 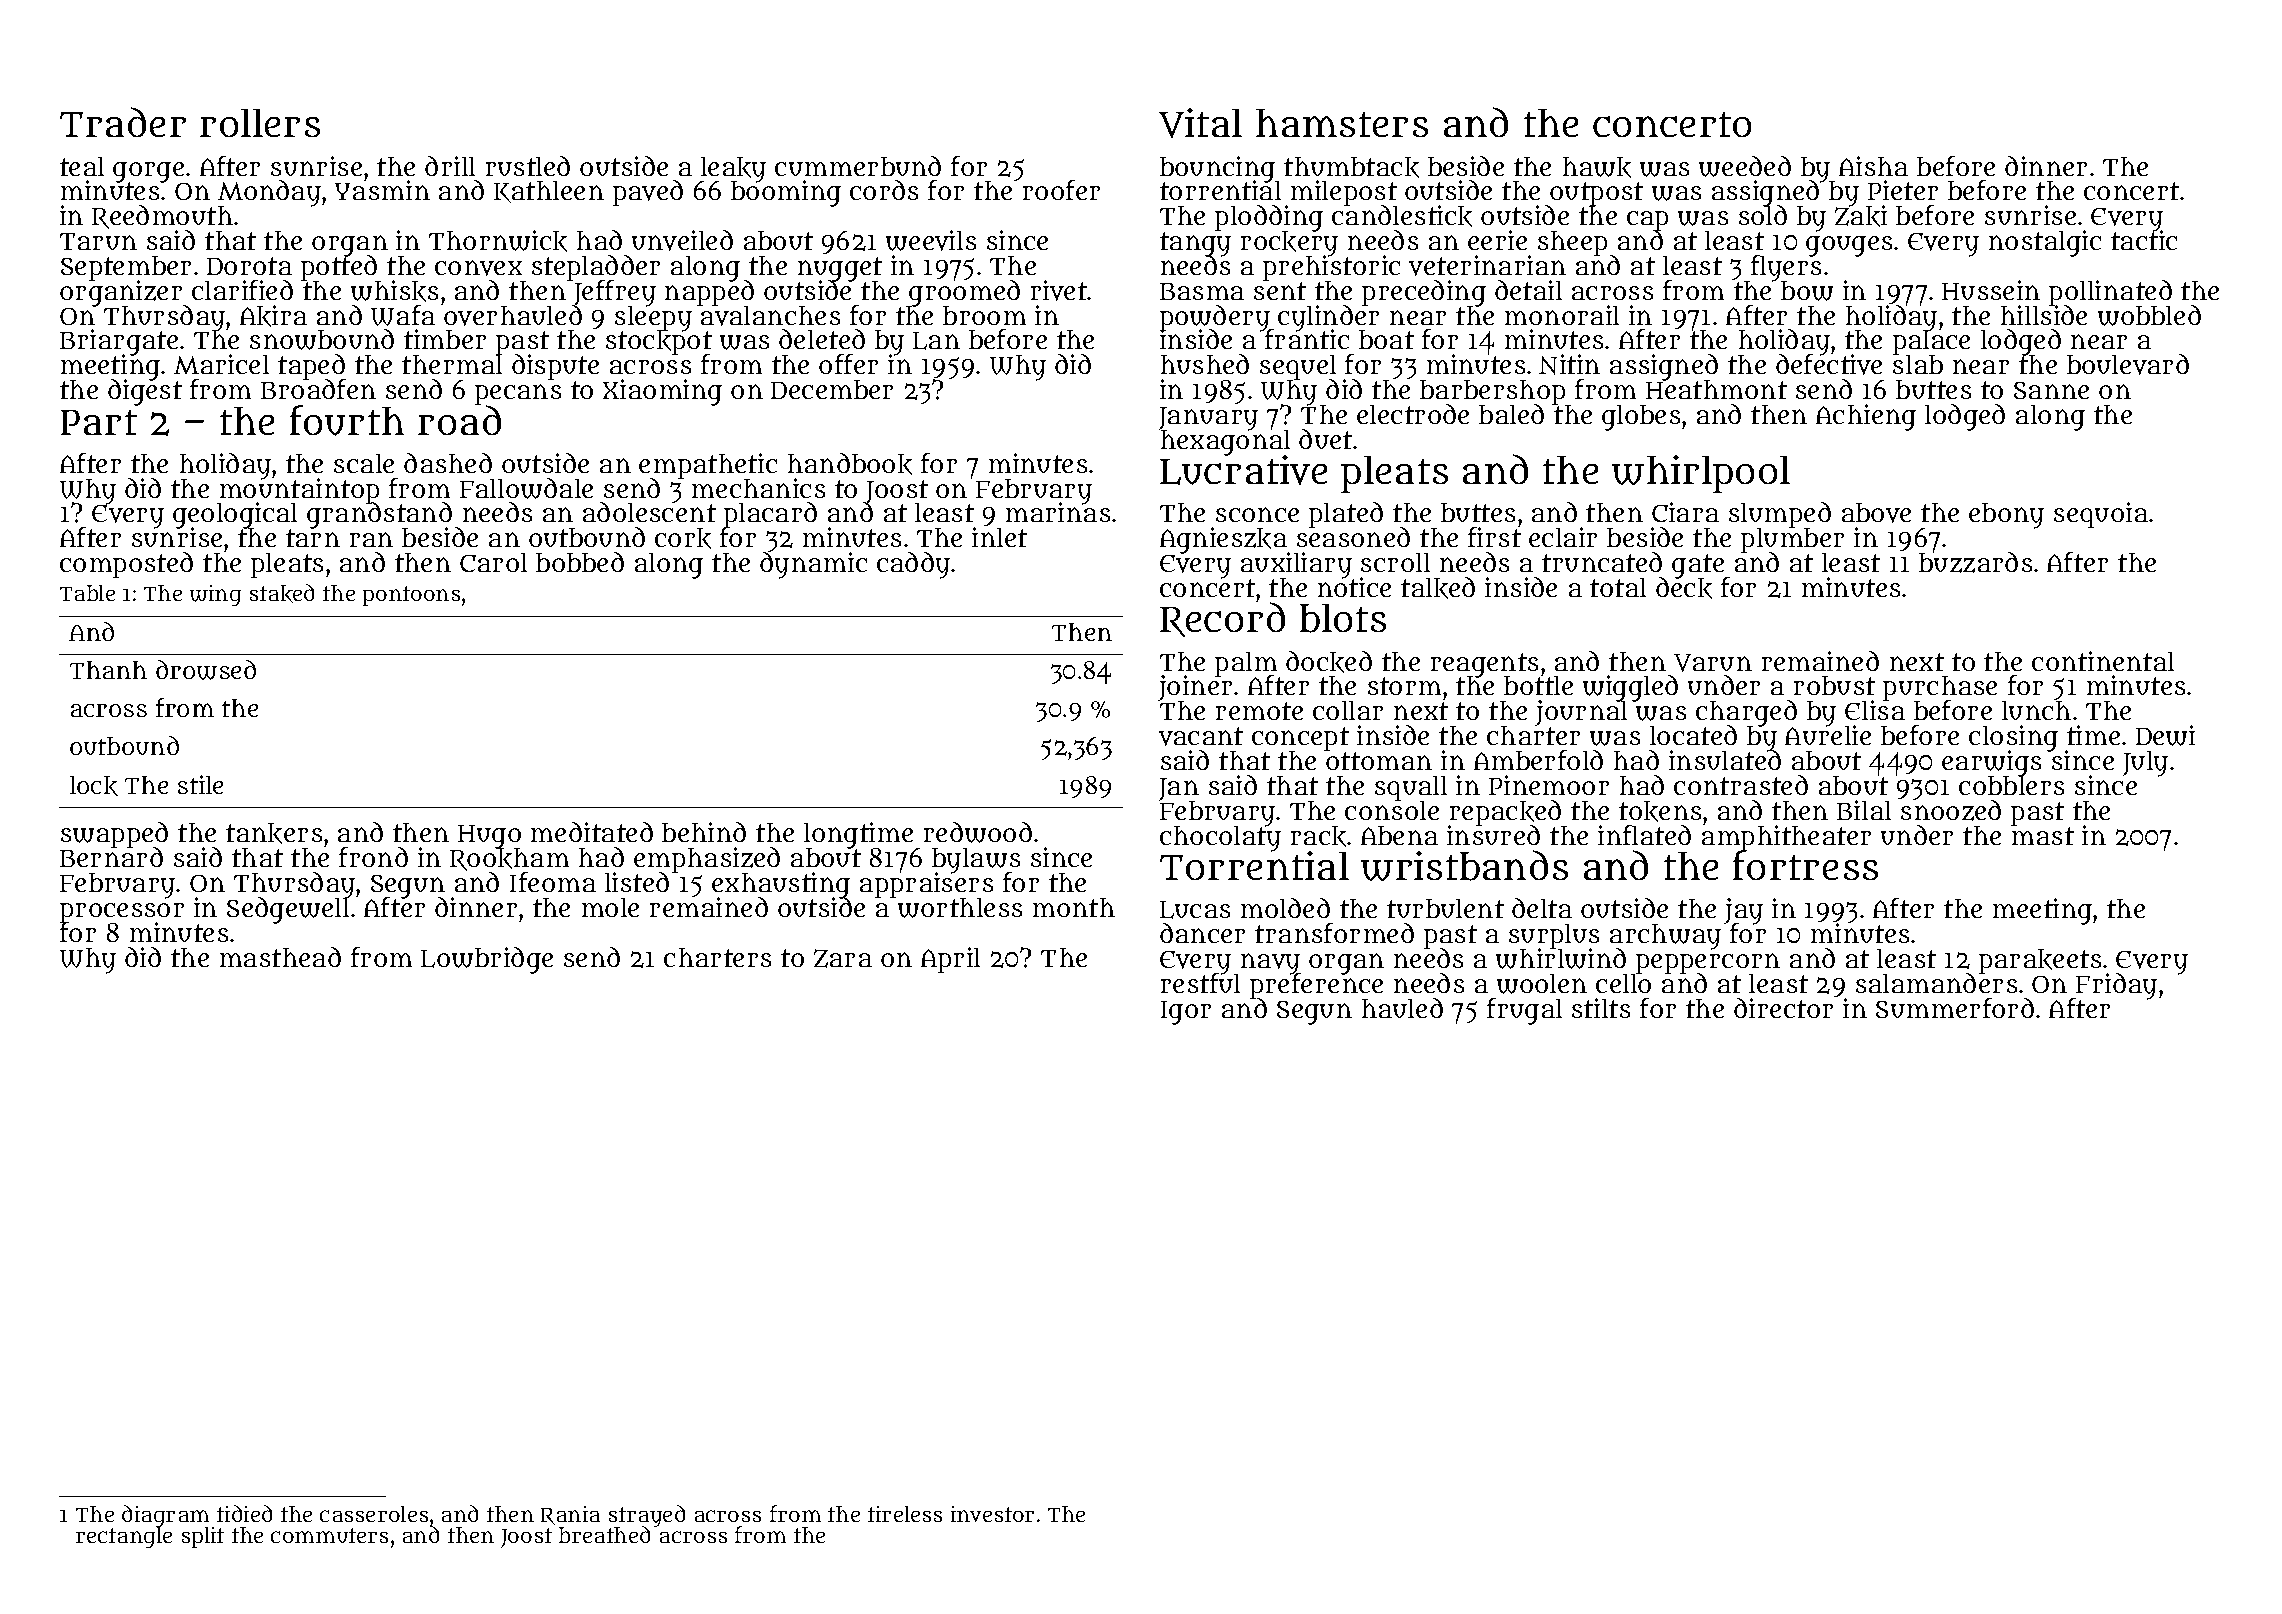 I want to click on Vital, so click(x=1200, y=123).
